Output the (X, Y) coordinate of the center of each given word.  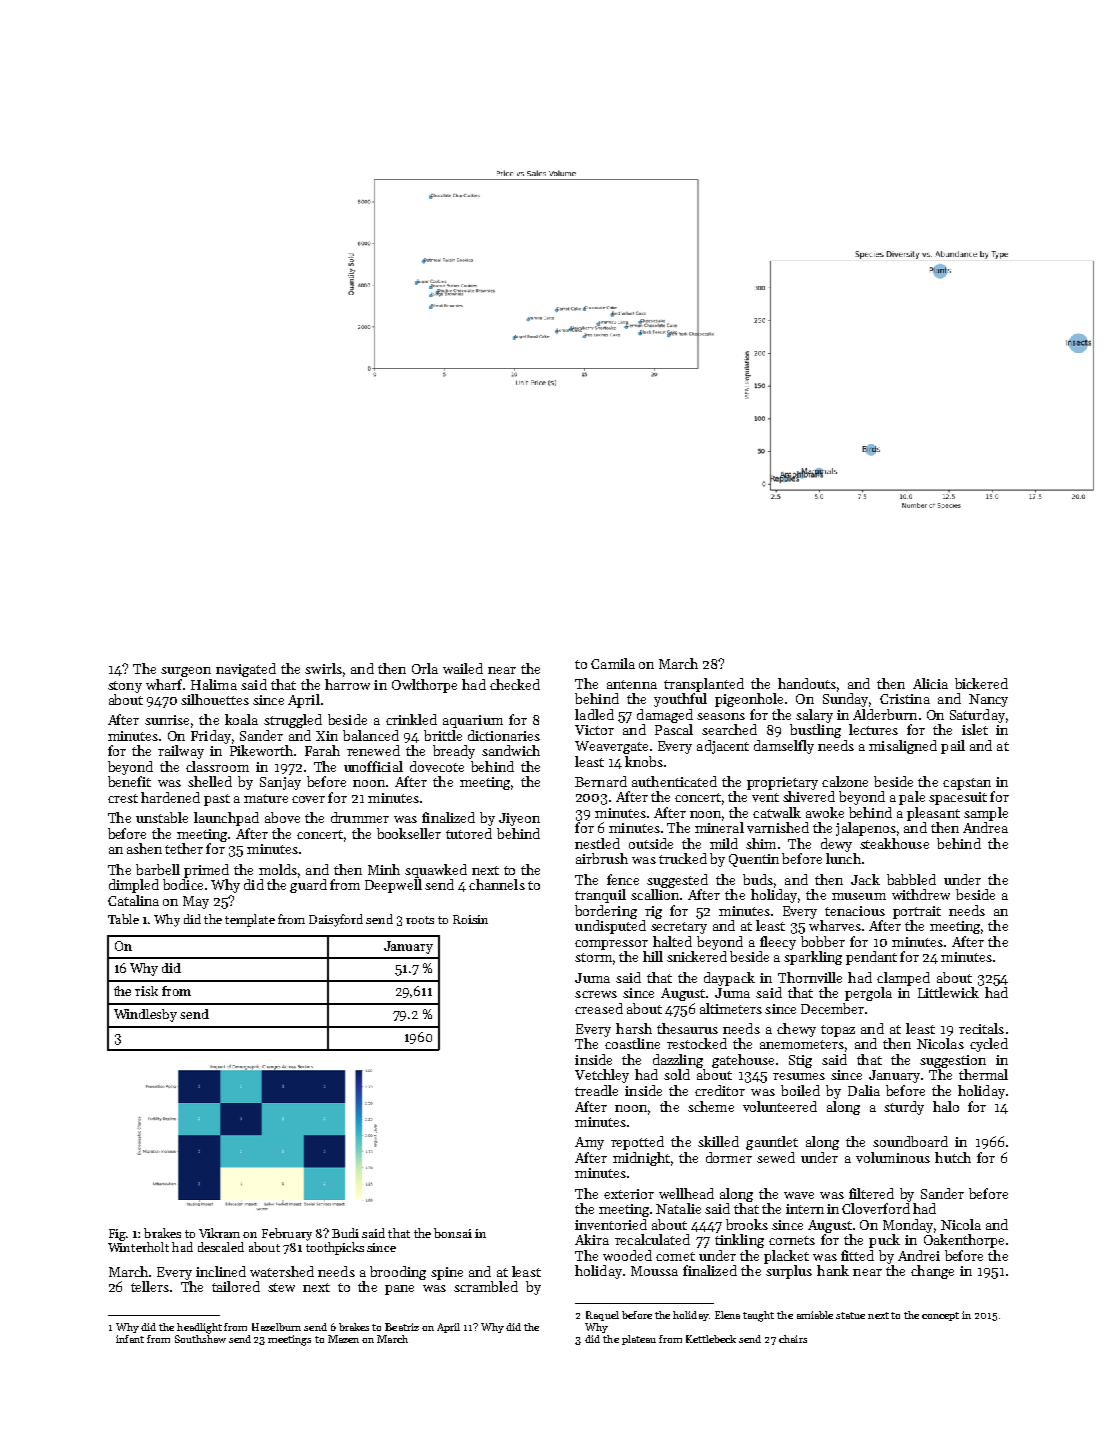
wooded (627, 1255)
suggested (677, 881)
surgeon (186, 672)
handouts (807, 683)
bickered (981, 683)
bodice (183, 884)
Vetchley (602, 1076)
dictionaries (504, 735)
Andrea (985, 827)
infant (130, 1339)
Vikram (219, 1233)
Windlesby (145, 1015)
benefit (129, 781)
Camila (613, 663)
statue (850, 1315)
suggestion (953, 1061)
